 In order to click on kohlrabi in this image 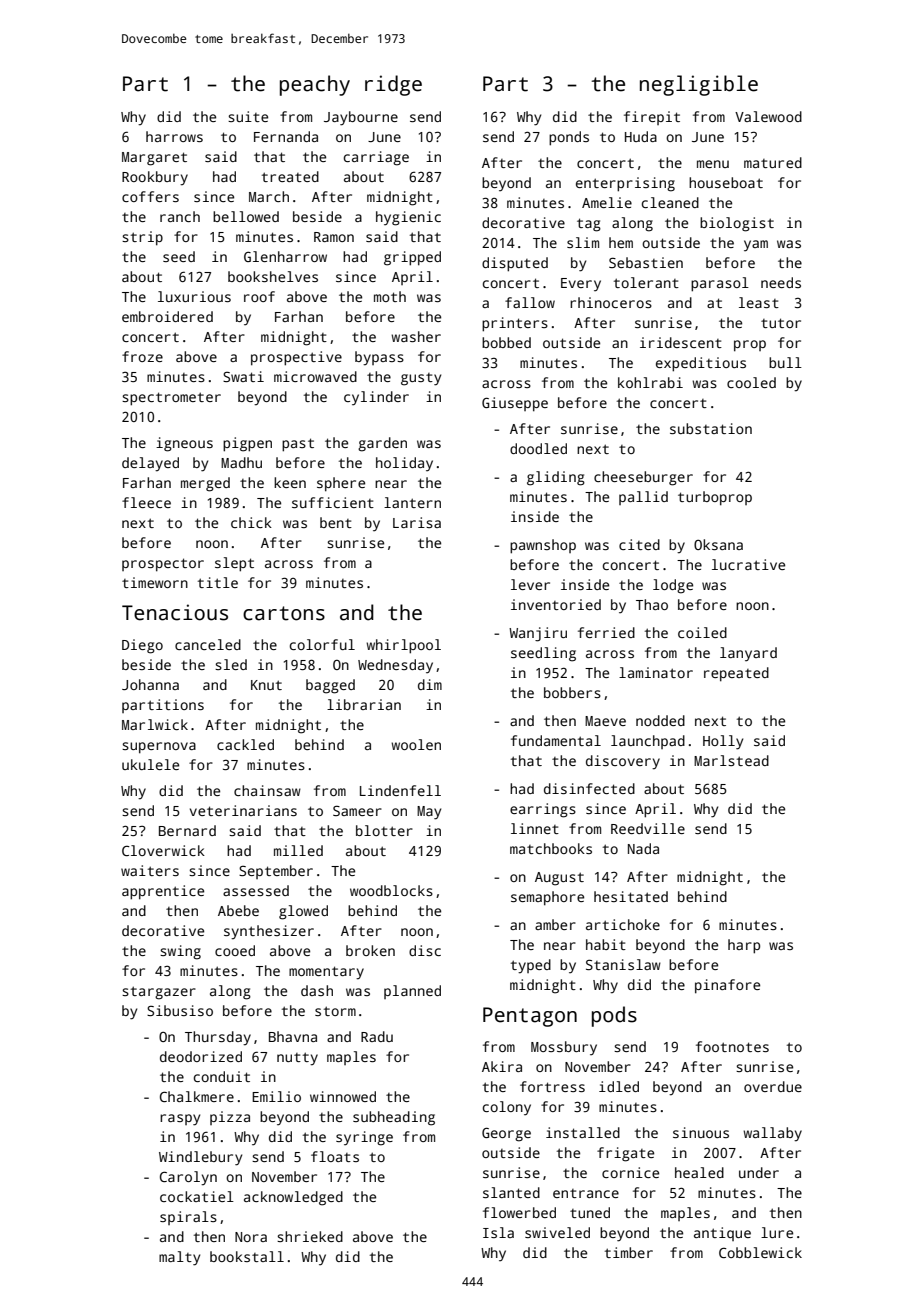, I will do `click(650, 382)`.
